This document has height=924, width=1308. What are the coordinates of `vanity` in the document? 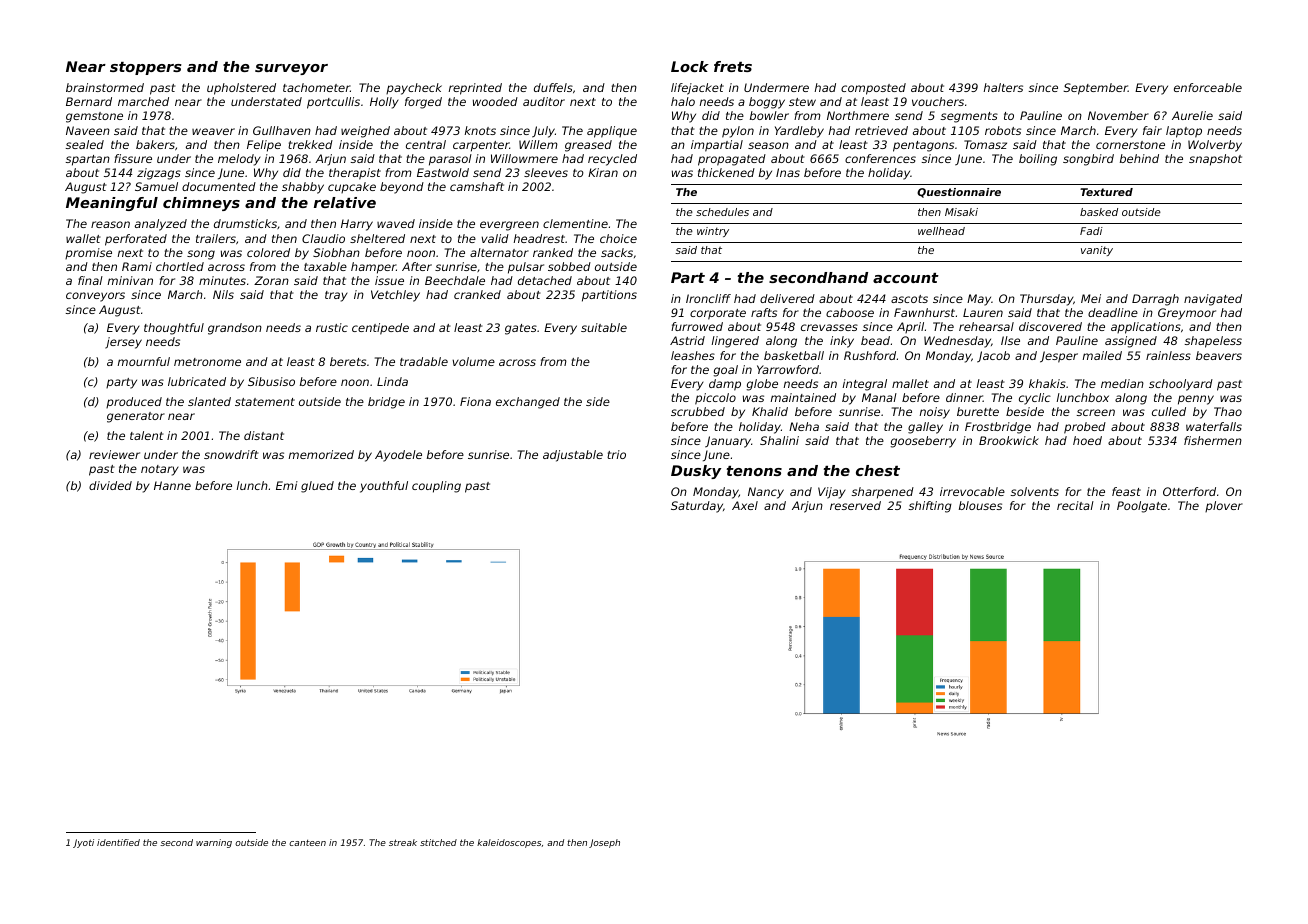 It's located at (1097, 251).
